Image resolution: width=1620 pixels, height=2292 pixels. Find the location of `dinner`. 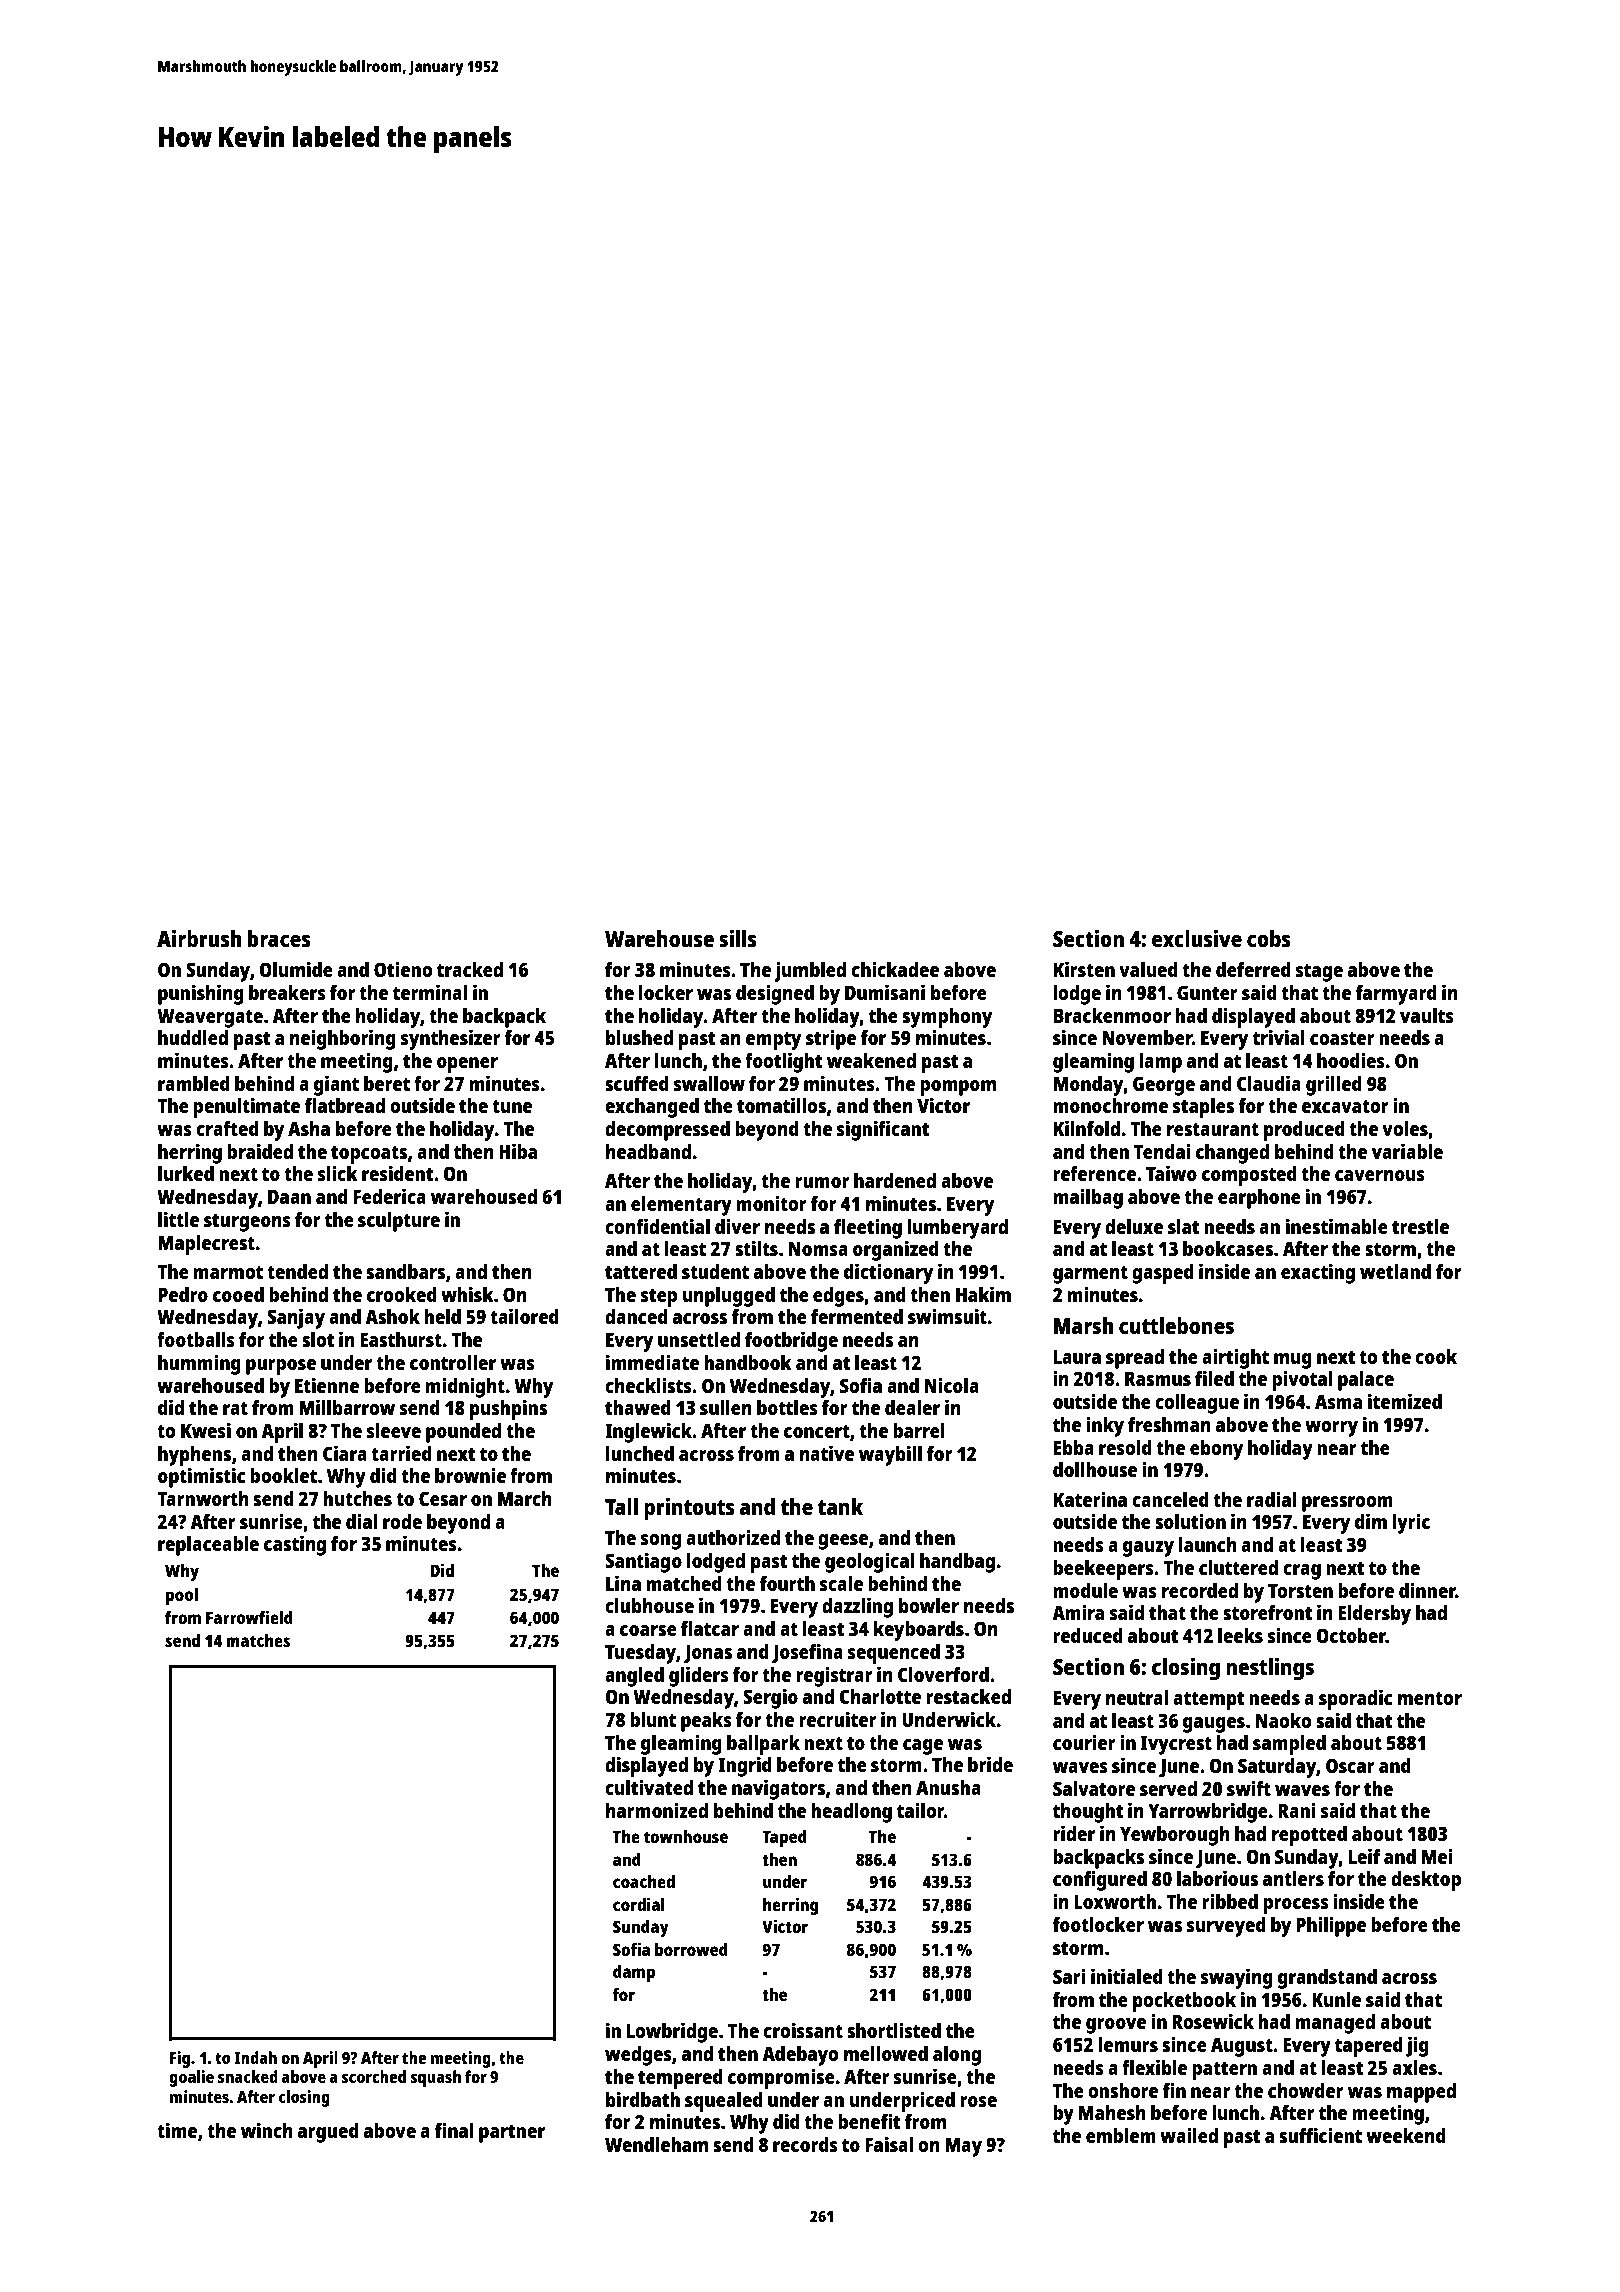

dinner is located at coordinates (1427, 1590).
